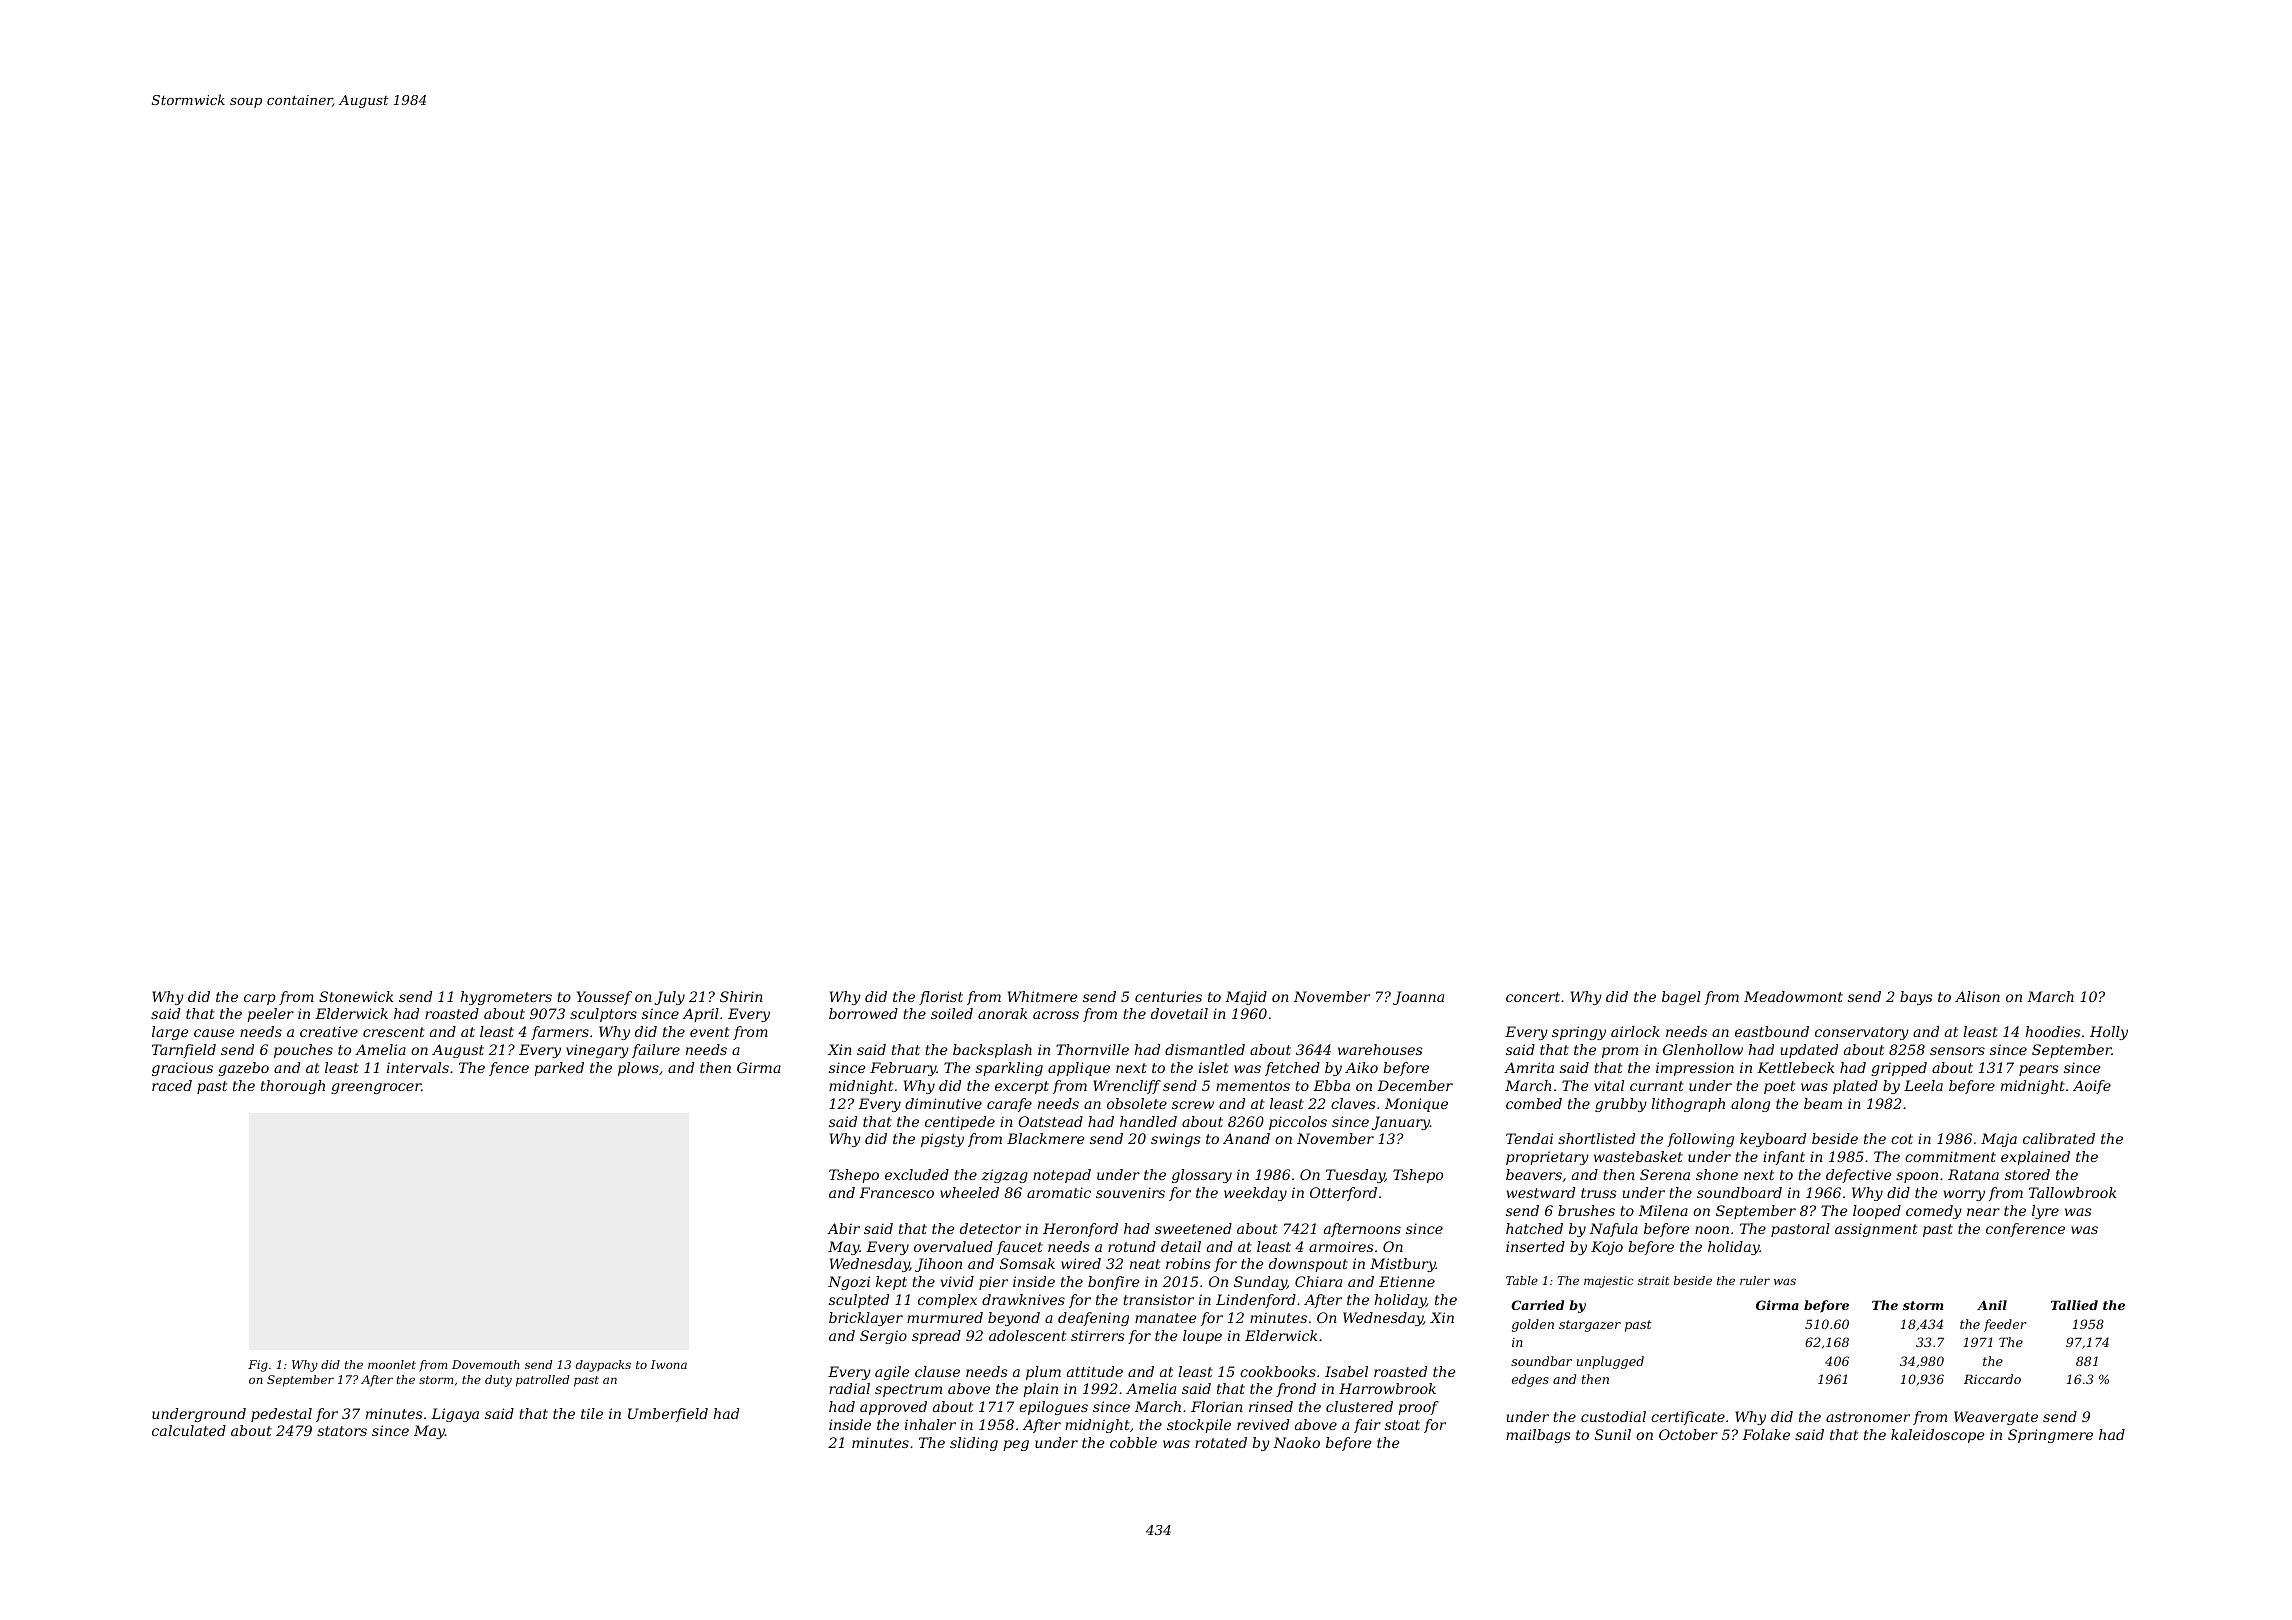 The height and width of the screenshot is (1620, 2292). Describe the element at coordinates (668, 1415) in the screenshot. I see `Umberfield` at that location.
